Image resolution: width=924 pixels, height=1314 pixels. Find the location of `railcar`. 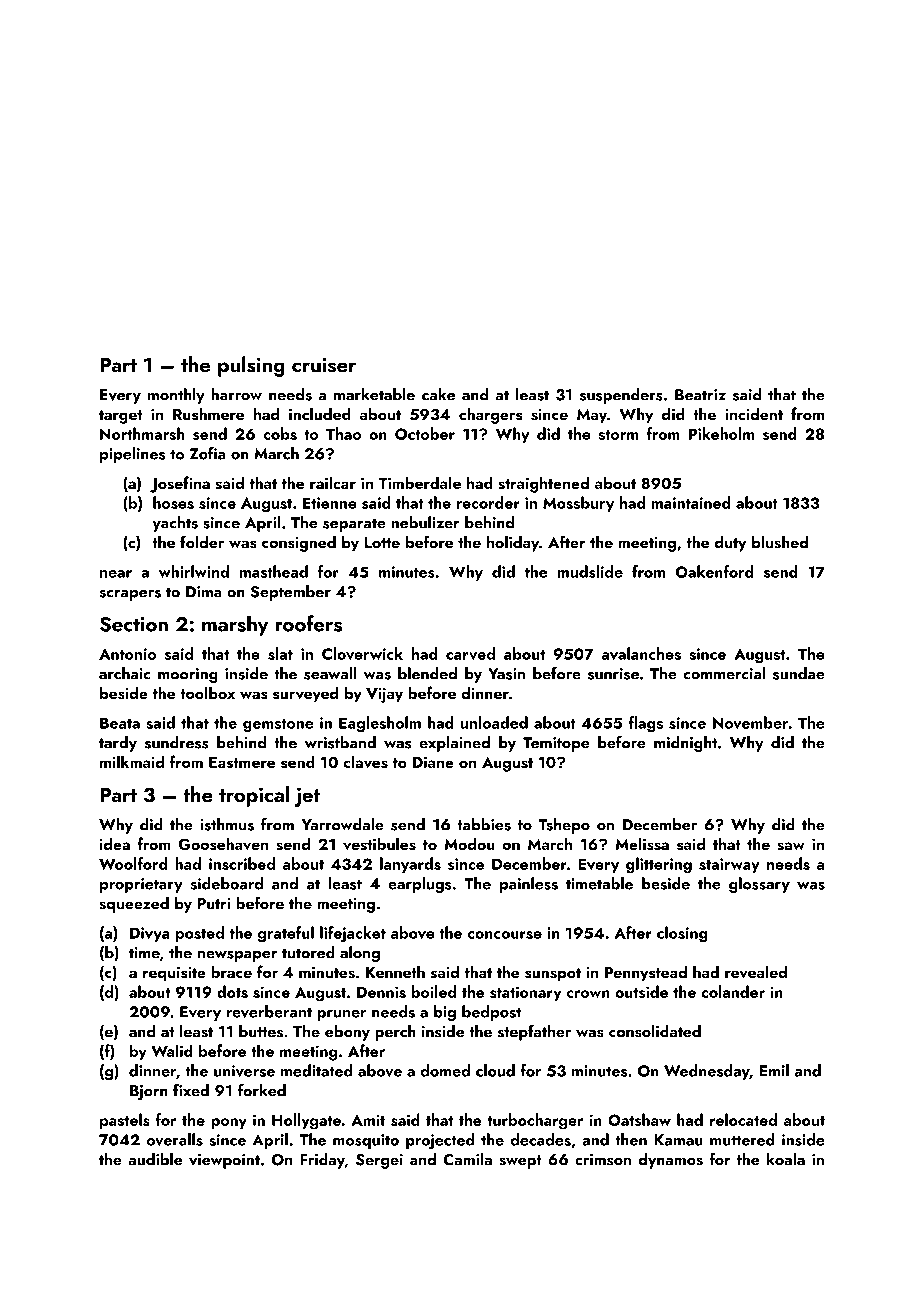

railcar is located at coordinates (333, 482).
